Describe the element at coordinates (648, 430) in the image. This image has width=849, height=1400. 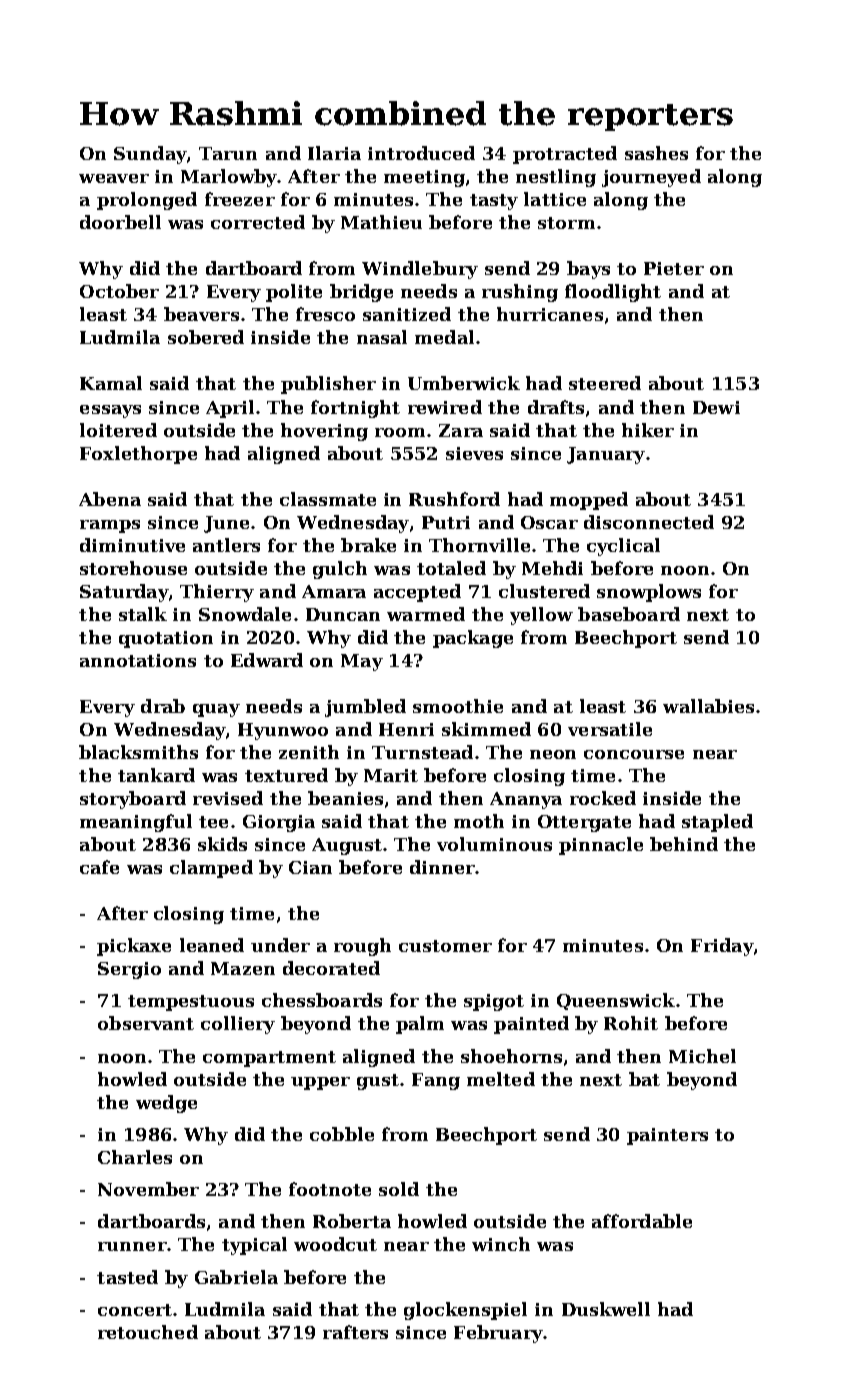
I see `hiker` at that location.
